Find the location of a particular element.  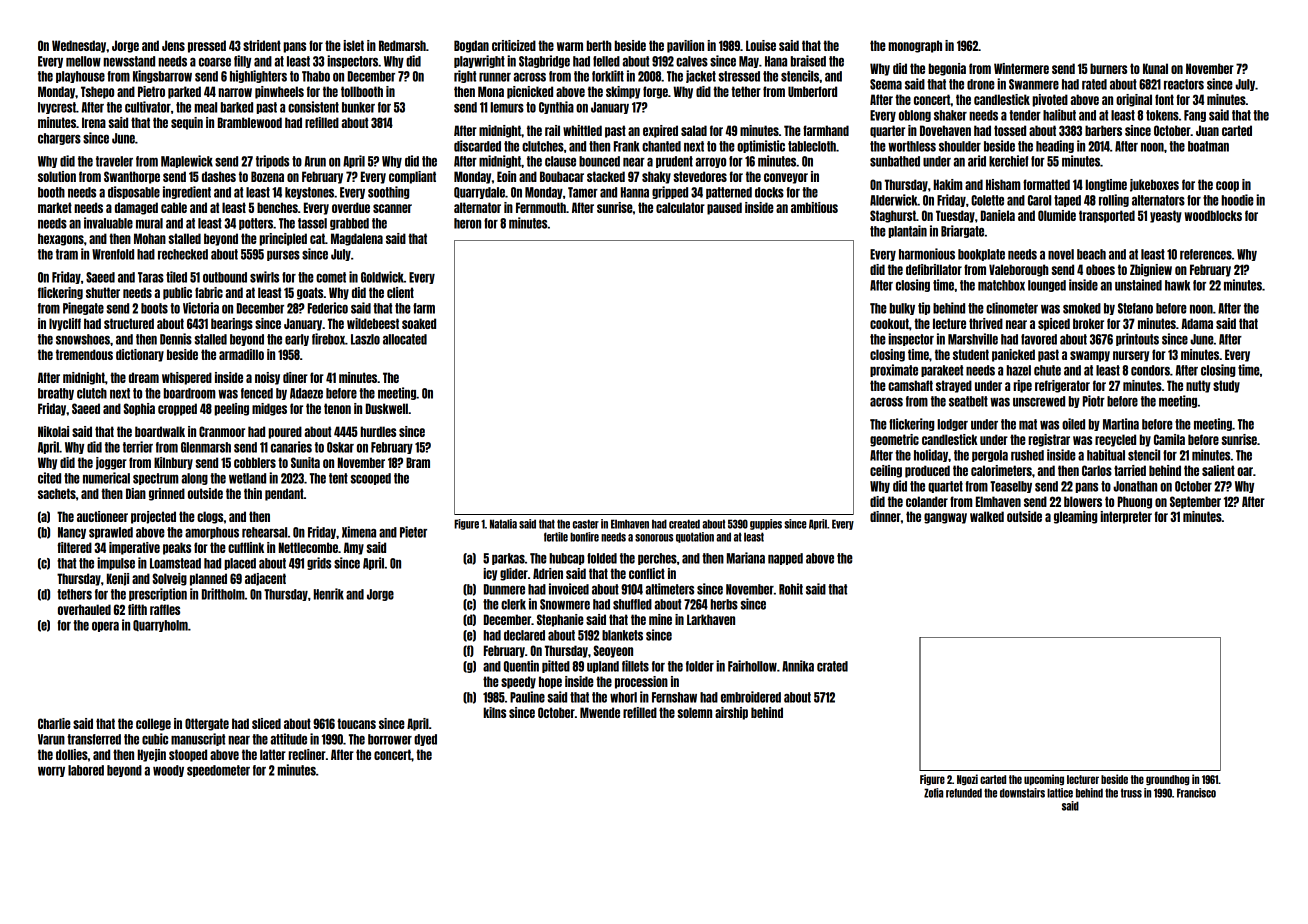

Quarryholm is located at coordinates (160, 626).
